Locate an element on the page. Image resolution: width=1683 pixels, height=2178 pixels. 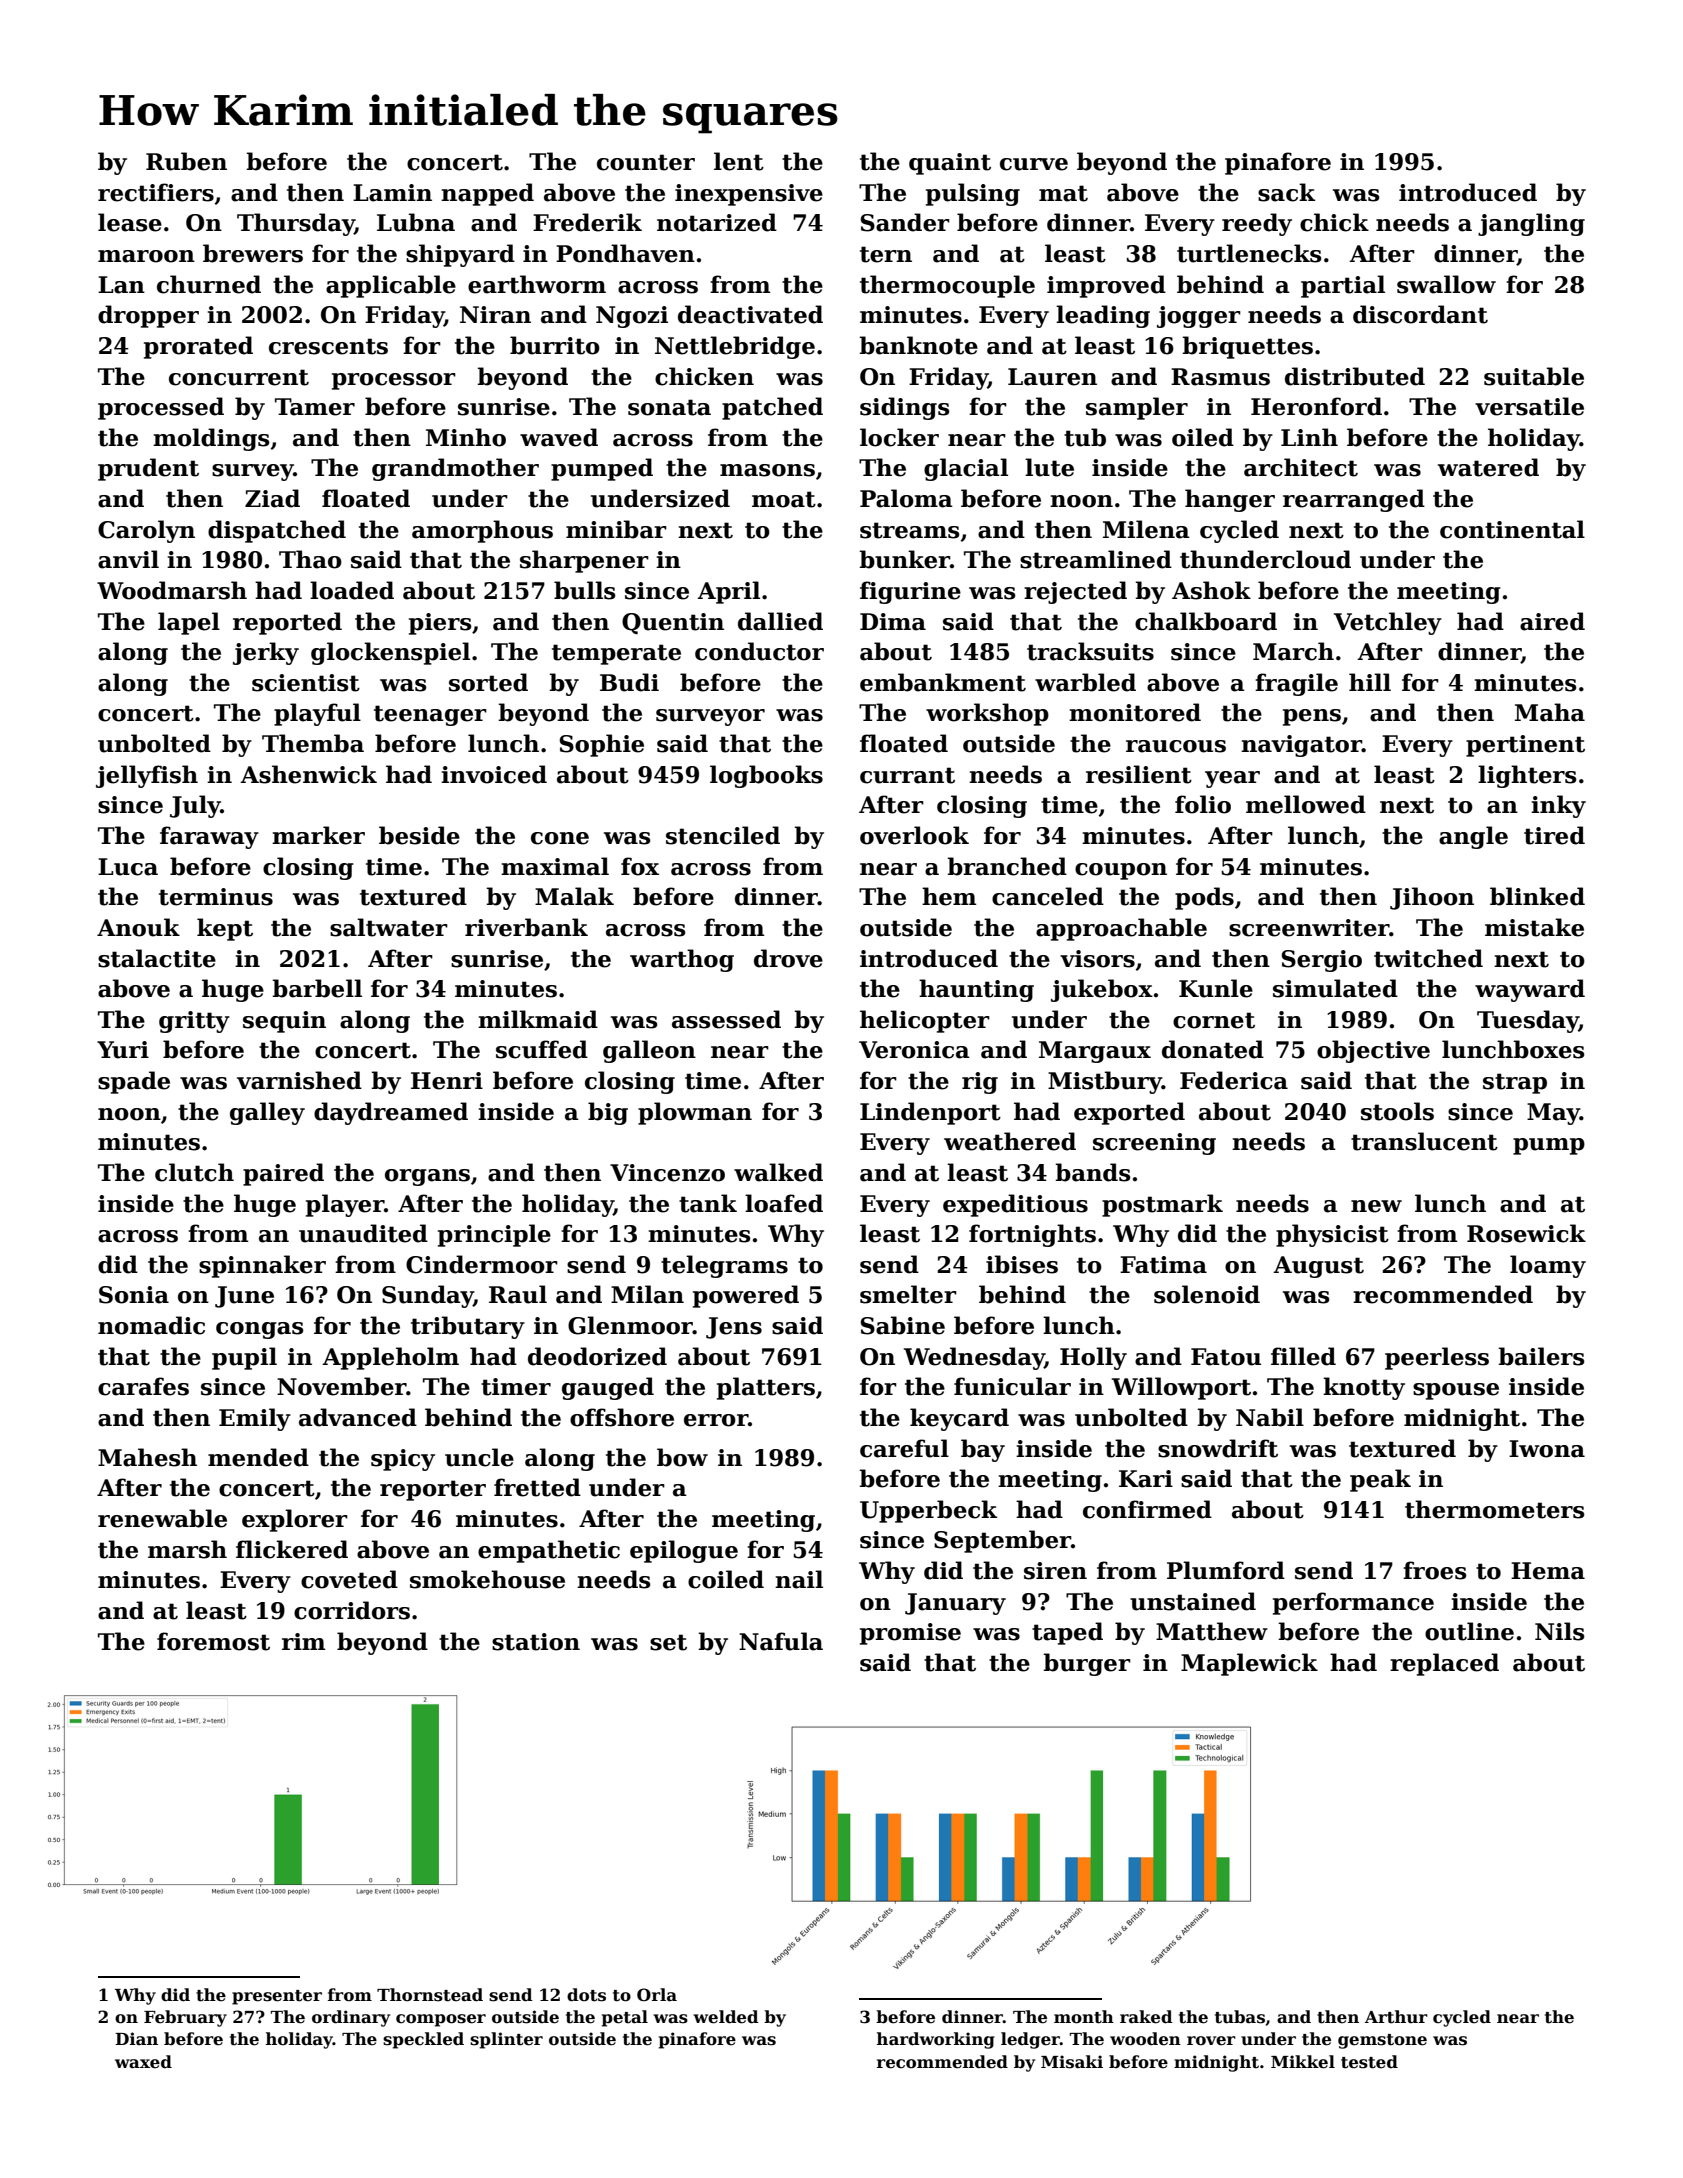
principle is located at coordinates (494, 1235).
